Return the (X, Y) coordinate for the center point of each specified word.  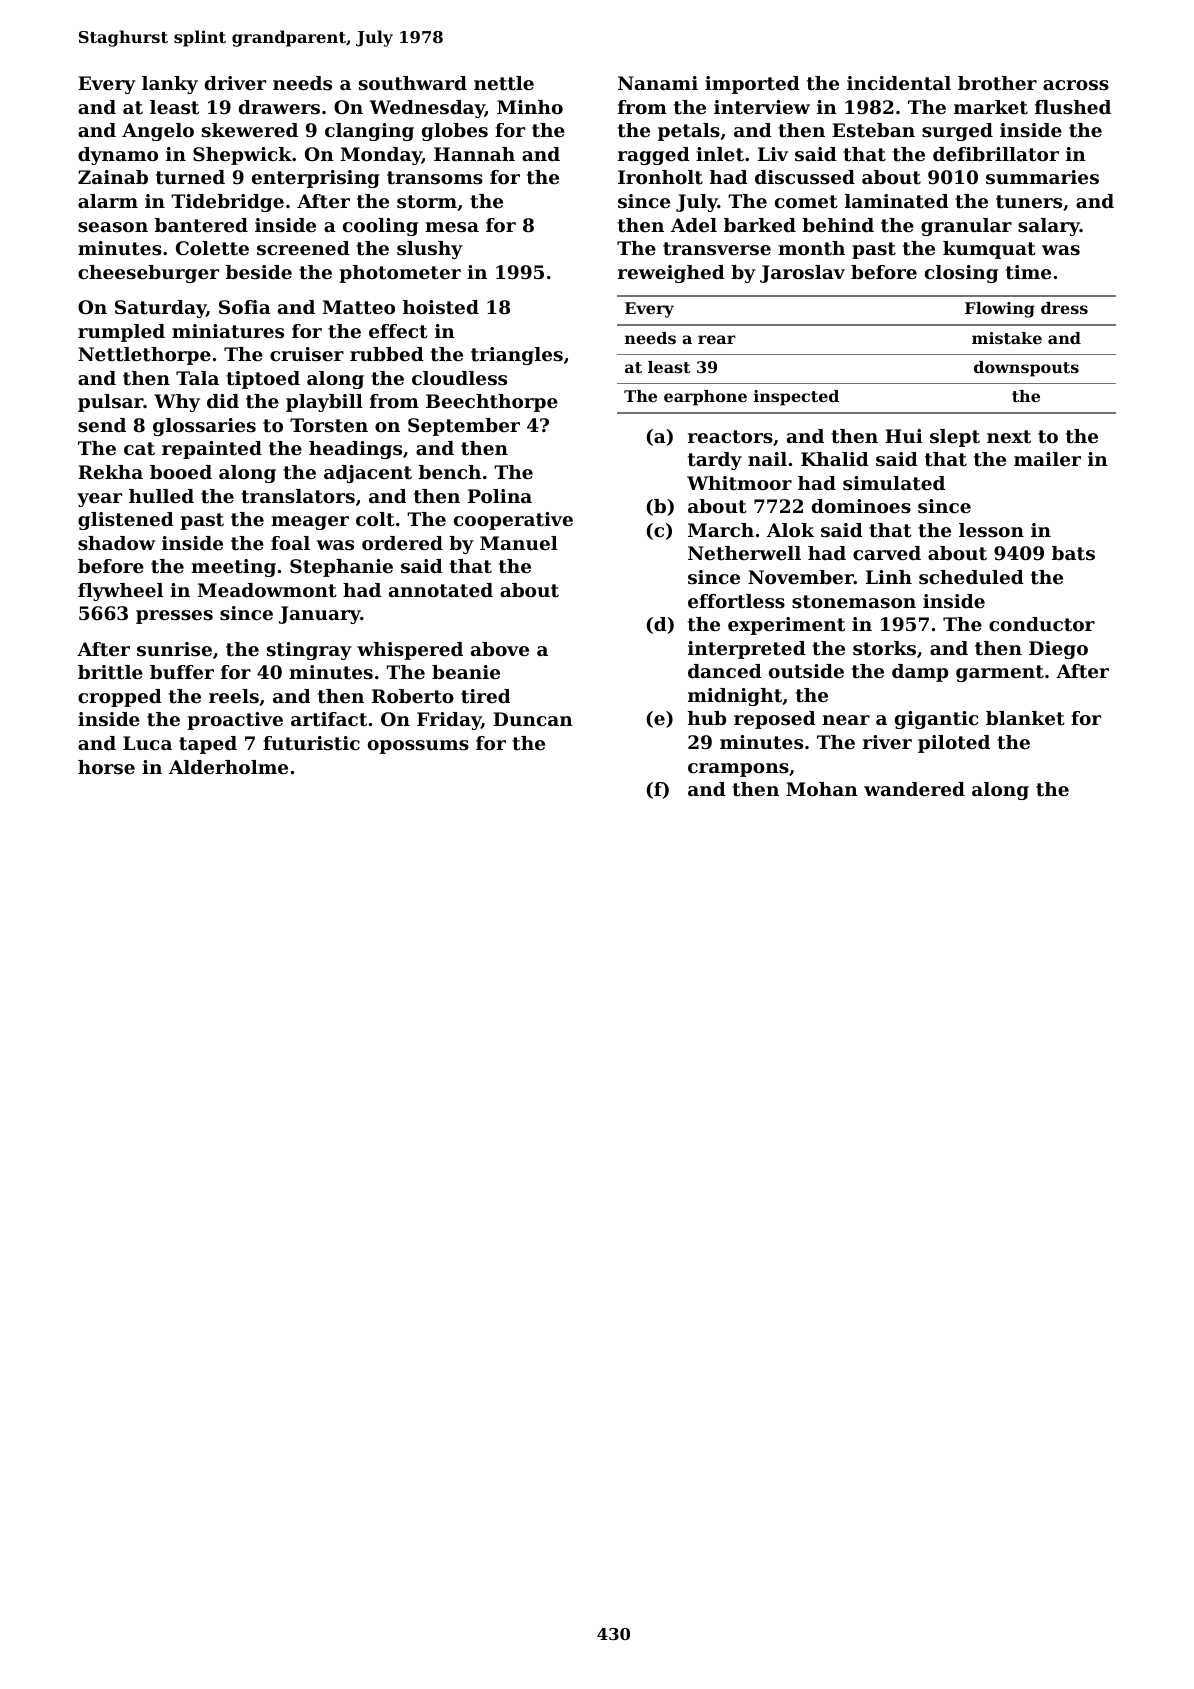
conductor (1042, 624)
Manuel (519, 543)
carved (887, 553)
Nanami (658, 83)
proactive (235, 721)
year (99, 500)
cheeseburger (148, 274)
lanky (170, 85)
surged (957, 132)
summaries (1042, 177)
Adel (694, 225)
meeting (233, 568)
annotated (441, 590)
